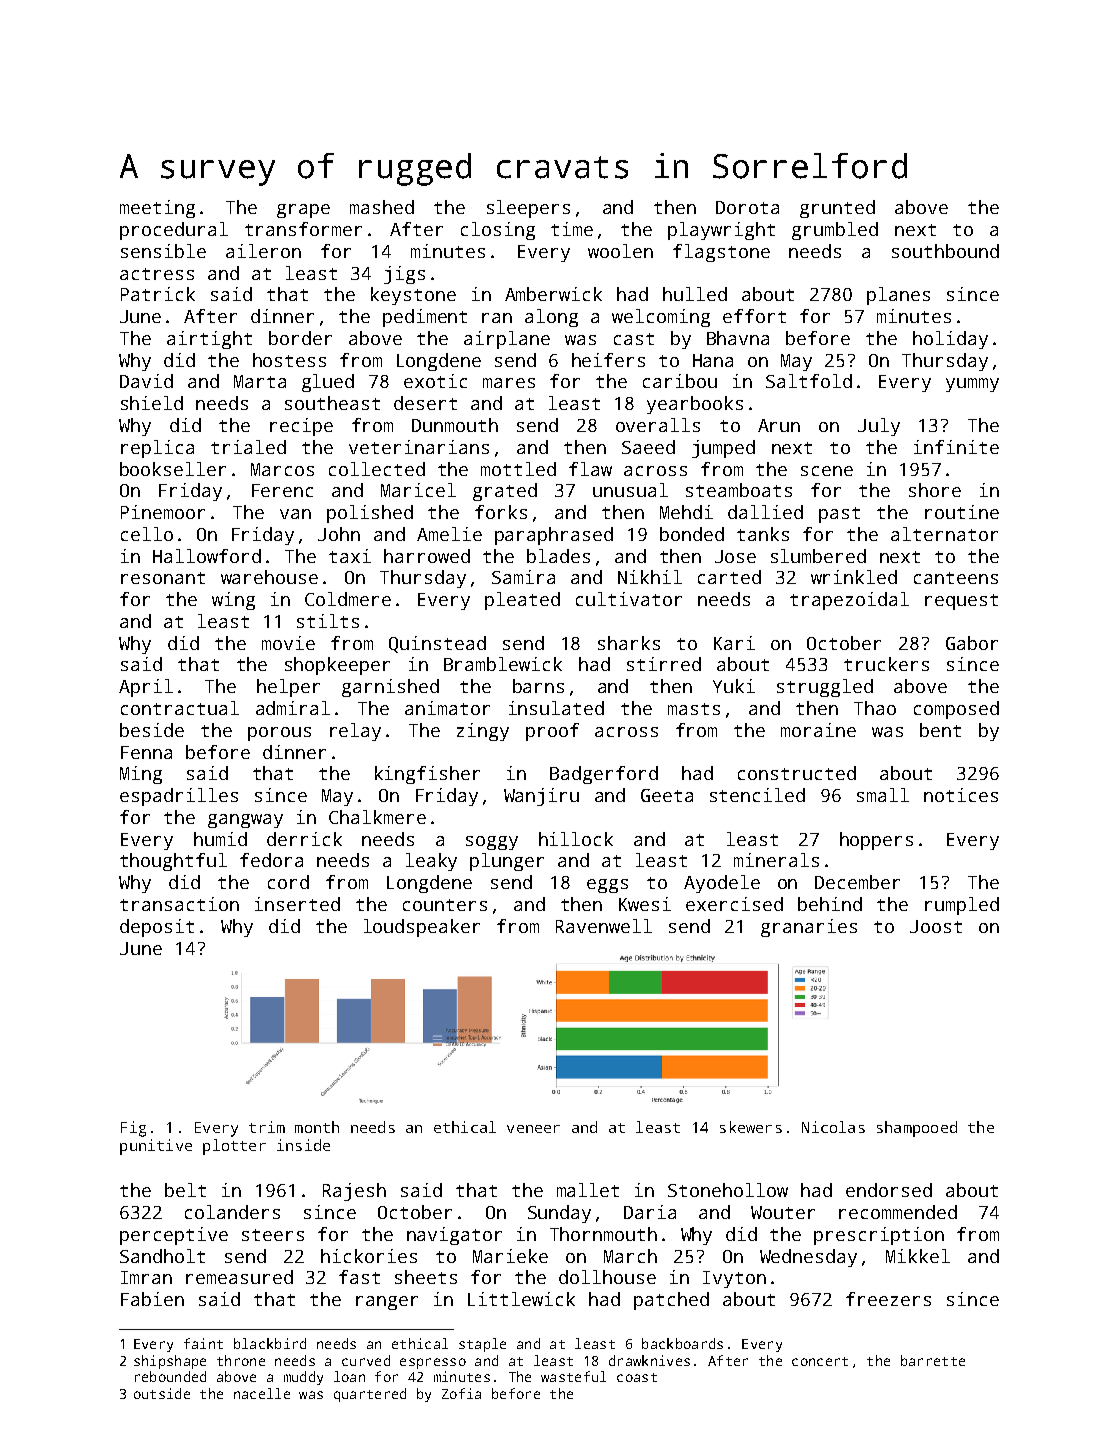 The width and height of the screenshot is (1119, 1449). Describe the element at coordinates (809, 928) in the screenshot. I see `granaries` at that location.
